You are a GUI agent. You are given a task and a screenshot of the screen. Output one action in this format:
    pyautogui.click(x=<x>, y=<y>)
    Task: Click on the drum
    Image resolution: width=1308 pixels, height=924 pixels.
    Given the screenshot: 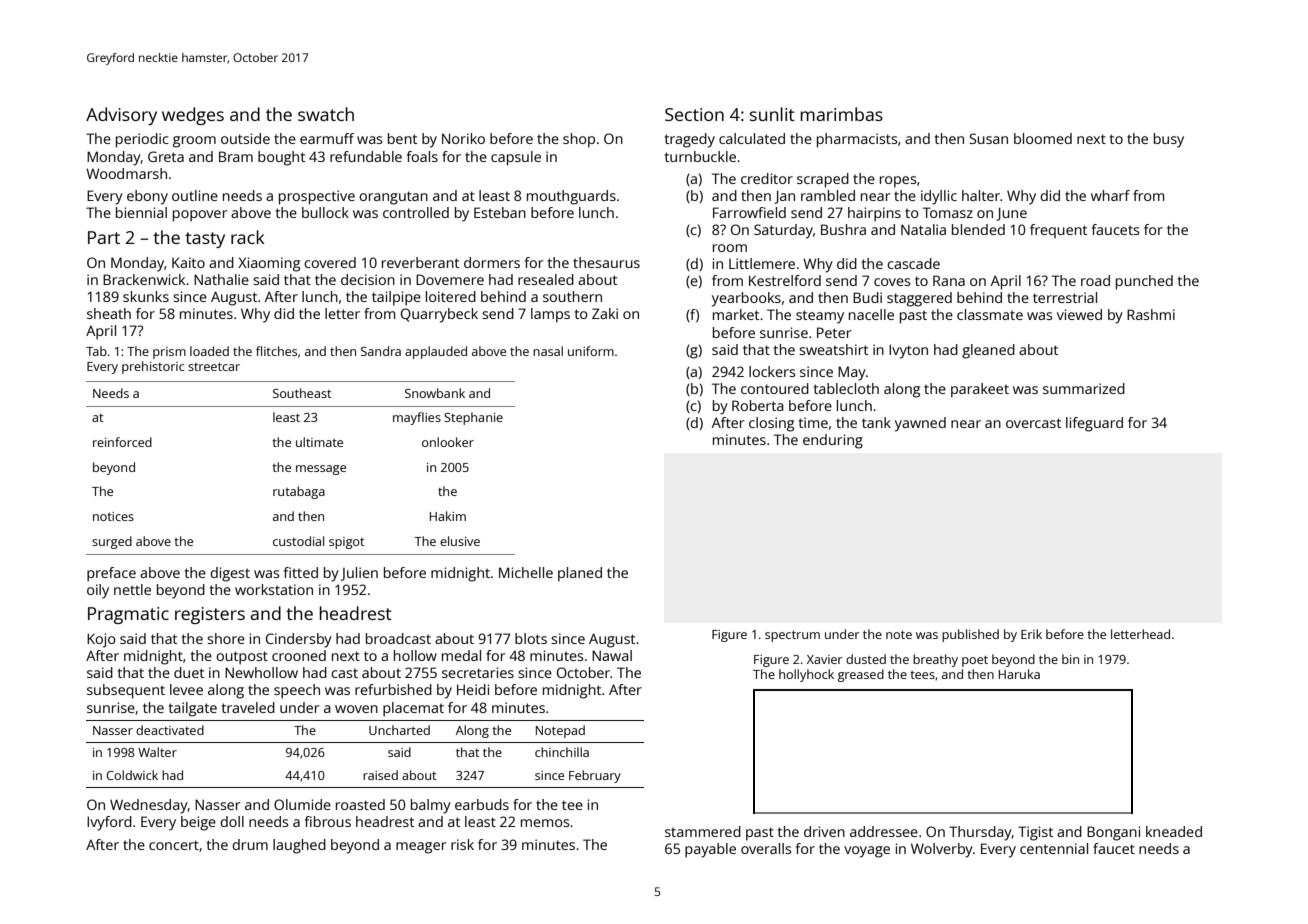 What is the action you would take?
    pyautogui.click(x=250, y=844)
